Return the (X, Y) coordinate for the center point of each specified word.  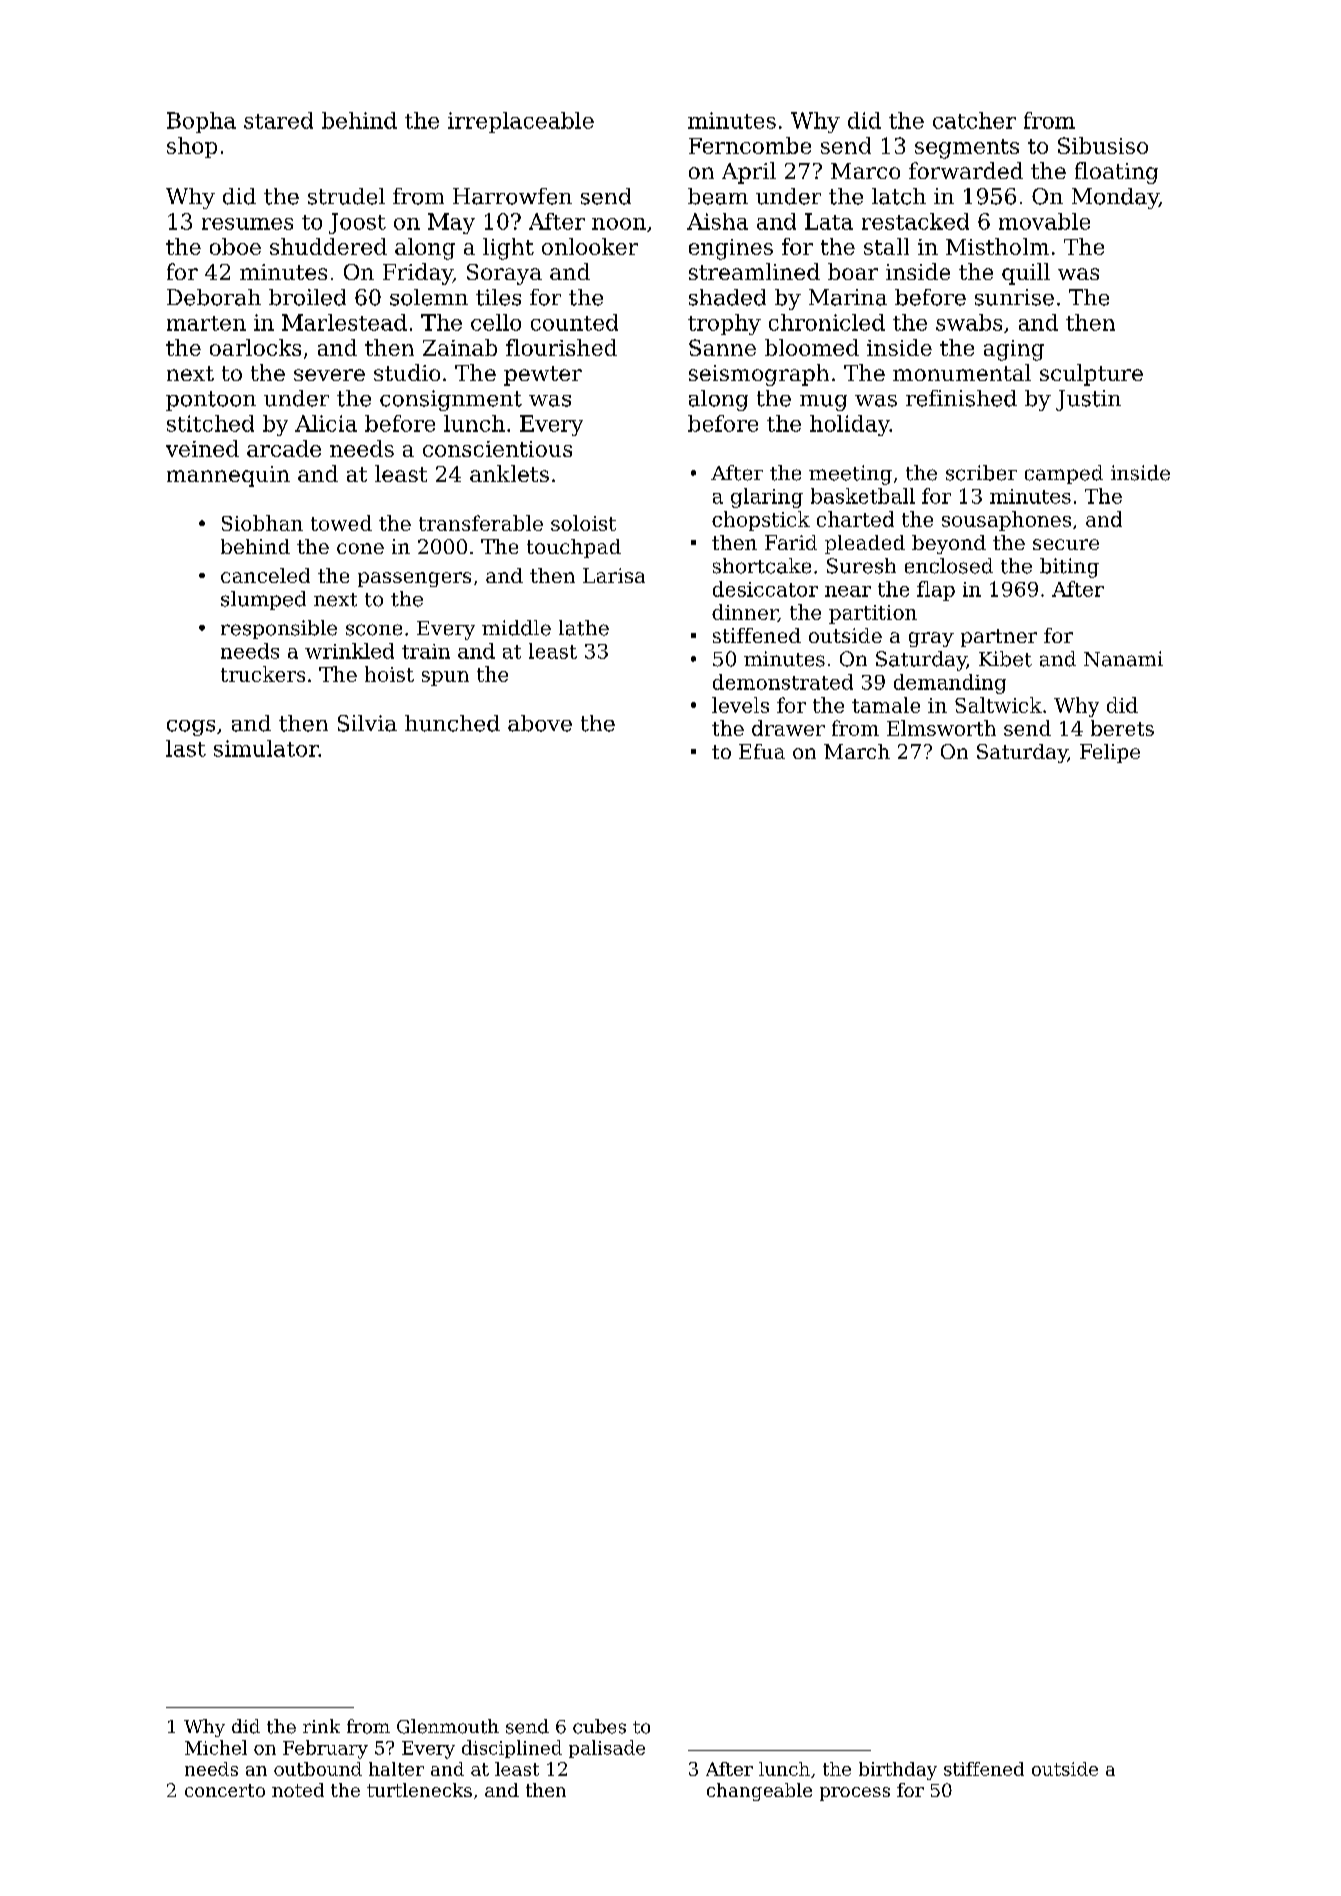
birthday (898, 1771)
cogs (191, 728)
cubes (599, 1726)
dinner (745, 613)
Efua (762, 751)
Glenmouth (448, 1726)
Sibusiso (1103, 145)
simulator (266, 748)
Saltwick (998, 705)
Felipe (1110, 753)
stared (278, 120)
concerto (225, 1790)
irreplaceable (521, 122)
